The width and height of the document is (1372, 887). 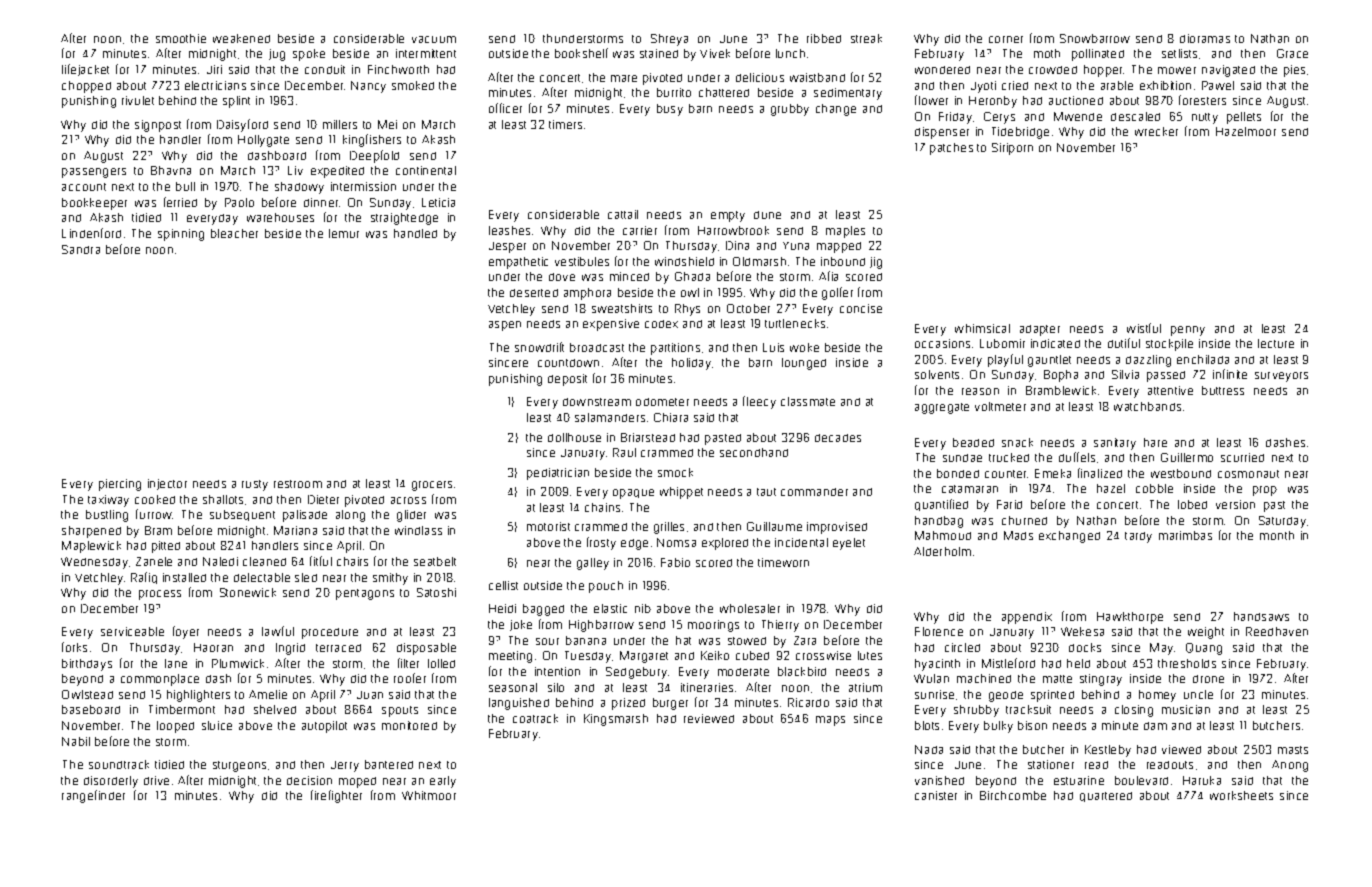 What do you see at coordinates (1095, 38) in the document?
I see `Snowbarrow` at bounding box center [1095, 38].
